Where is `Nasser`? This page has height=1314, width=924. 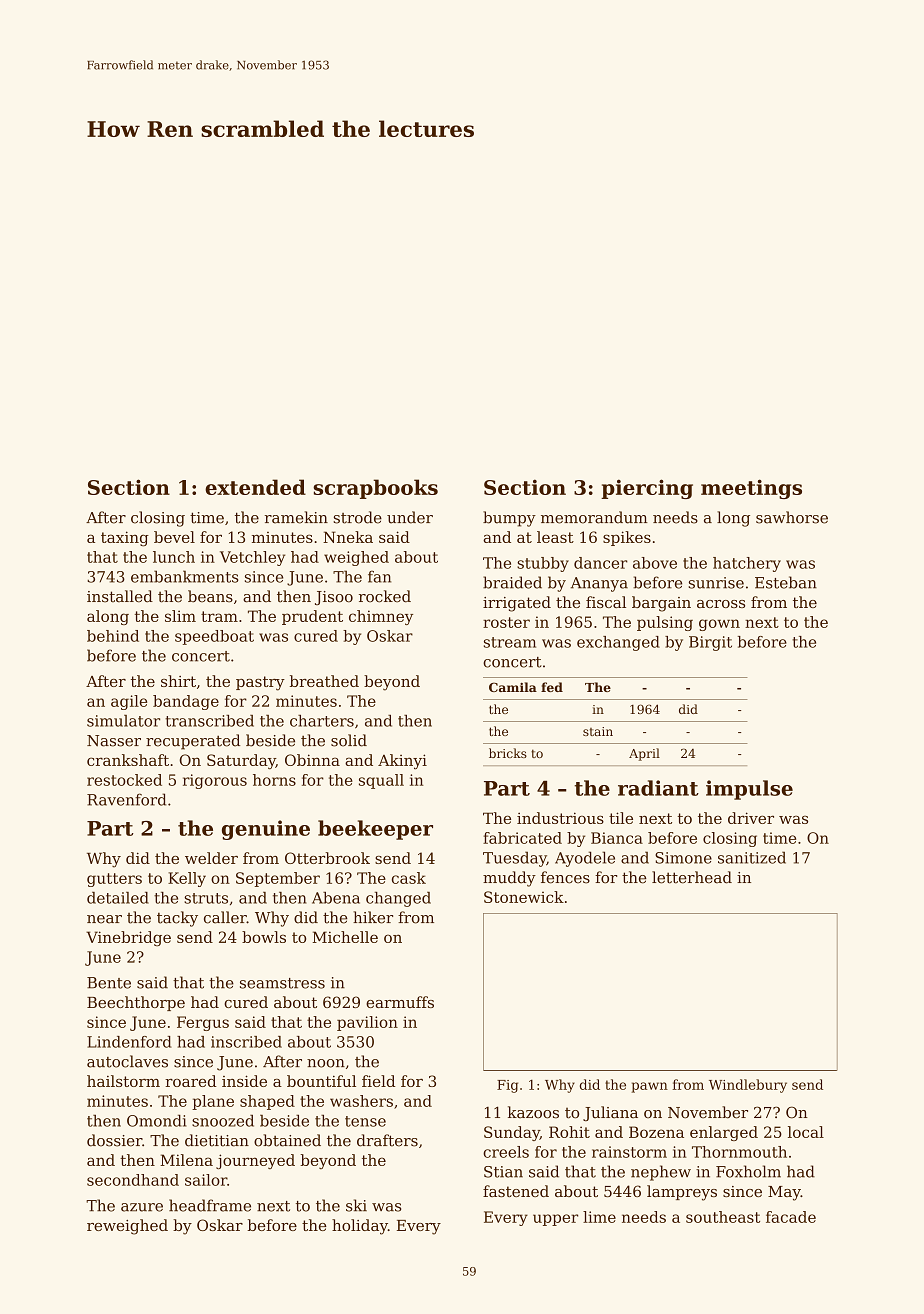 Nasser is located at coordinates (114, 741).
